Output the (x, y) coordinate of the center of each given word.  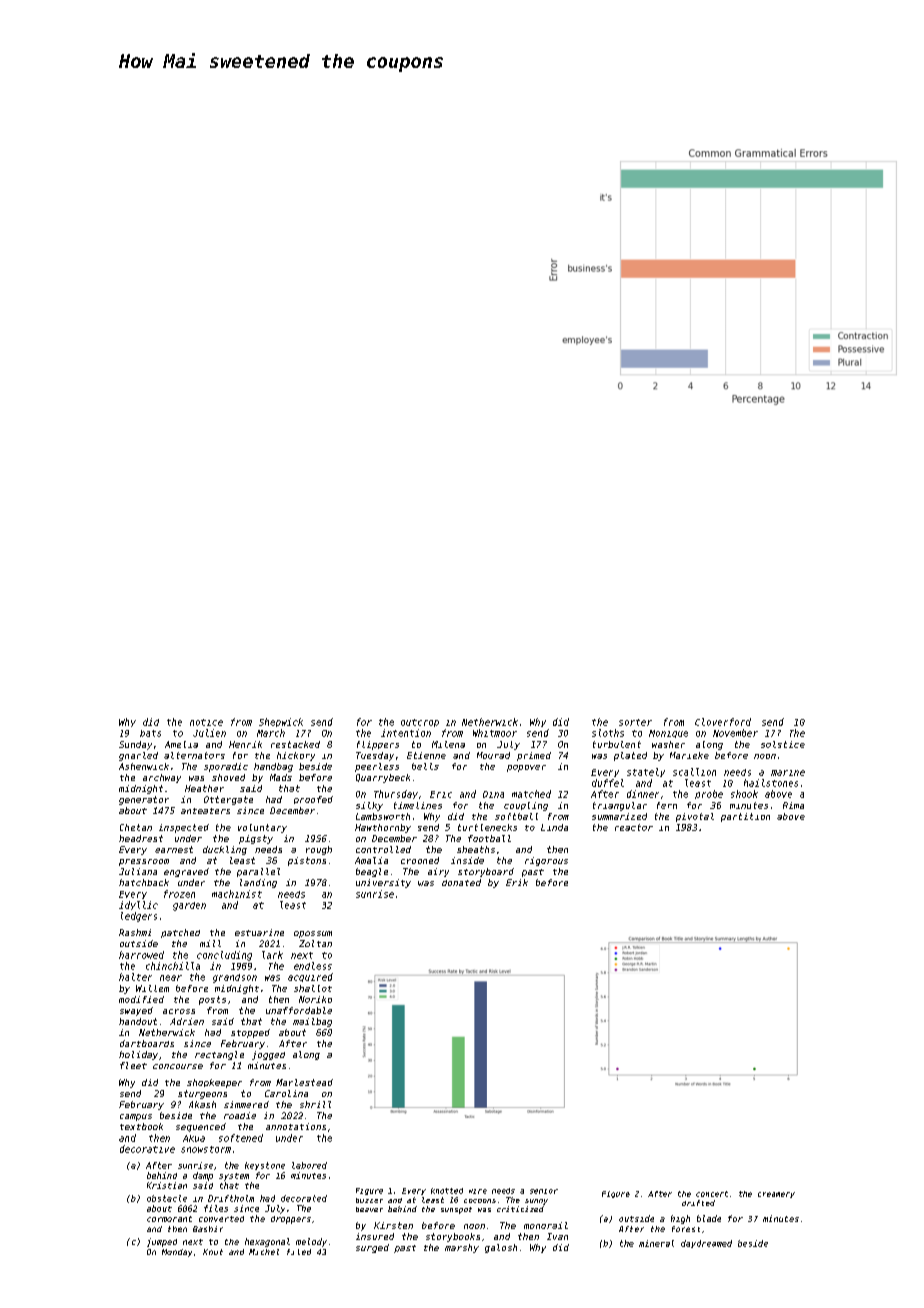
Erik (517, 882)
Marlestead (304, 1082)
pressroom (144, 862)
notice (206, 722)
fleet (133, 1065)
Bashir (208, 1229)
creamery (776, 1195)
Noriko (315, 999)
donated (461, 882)
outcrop (420, 723)
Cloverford (723, 722)
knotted (447, 1191)
